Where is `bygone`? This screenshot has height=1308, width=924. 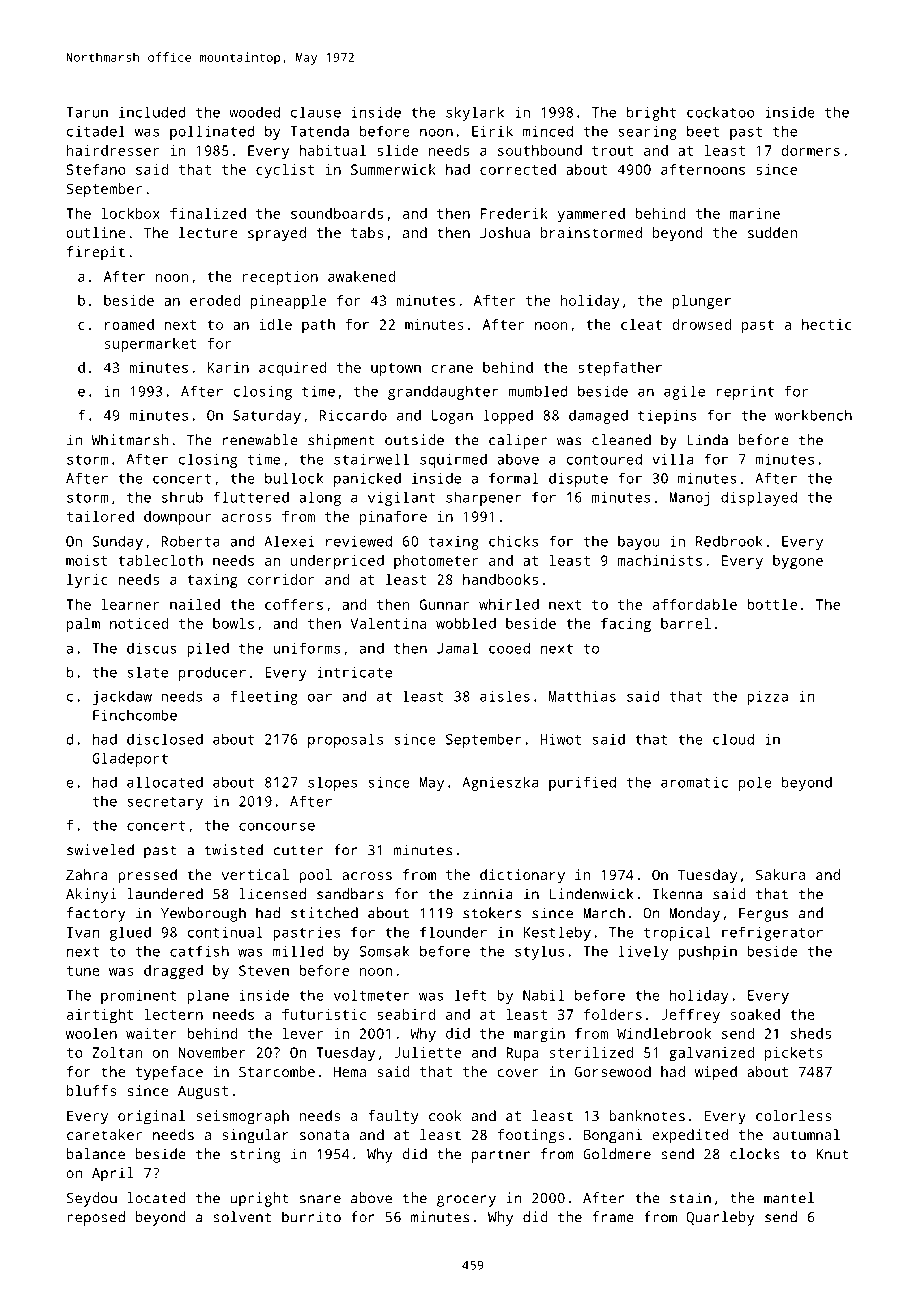 bygone is located at coordinates (798, 562).
